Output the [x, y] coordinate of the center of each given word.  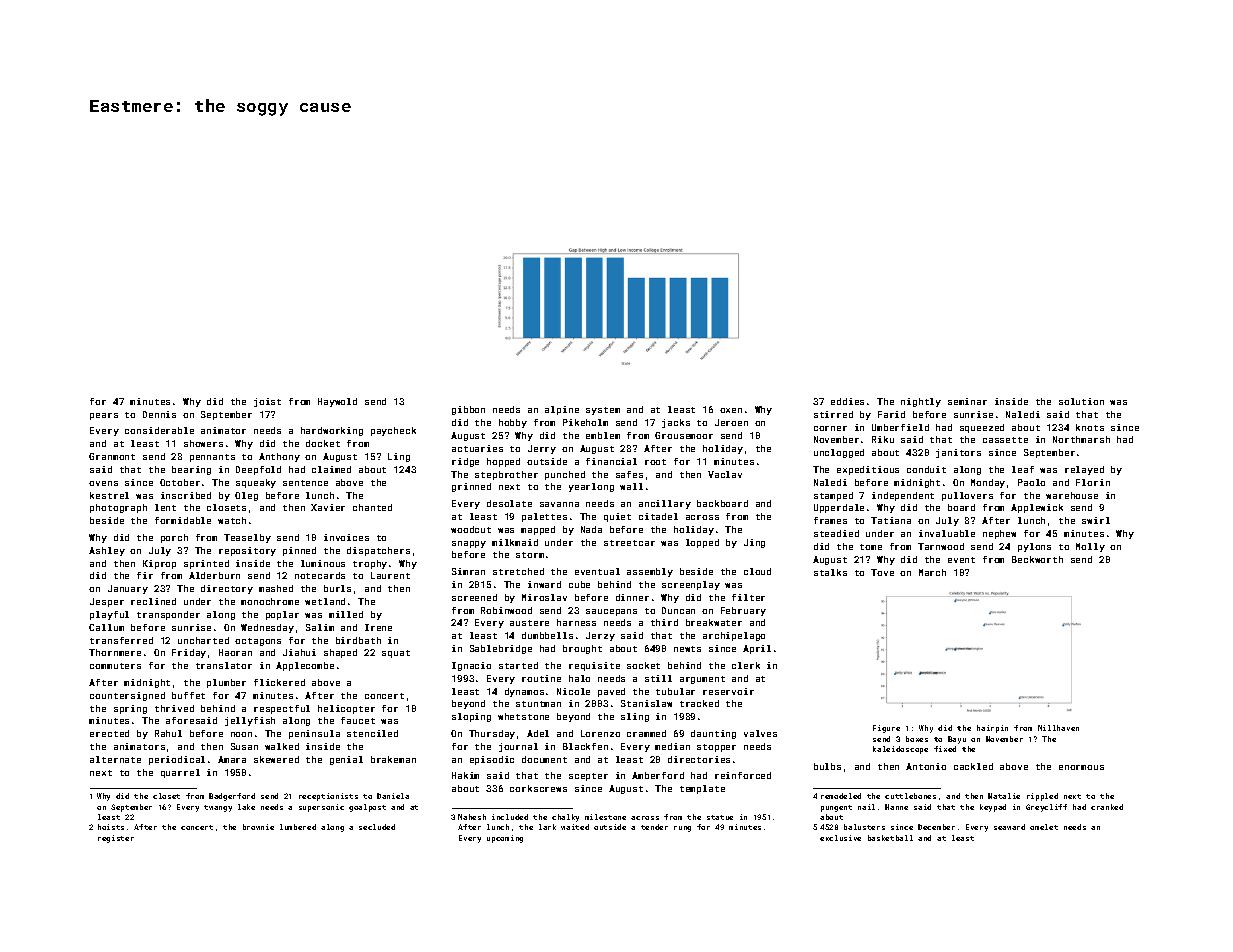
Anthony [279, 457]
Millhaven [1058, 728]
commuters [115, 666]
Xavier [328, 507]
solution [1081, 401]
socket [643, 665]
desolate [509, 503]
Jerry [542, 449]
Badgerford [232, 797]
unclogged [839, 453]
